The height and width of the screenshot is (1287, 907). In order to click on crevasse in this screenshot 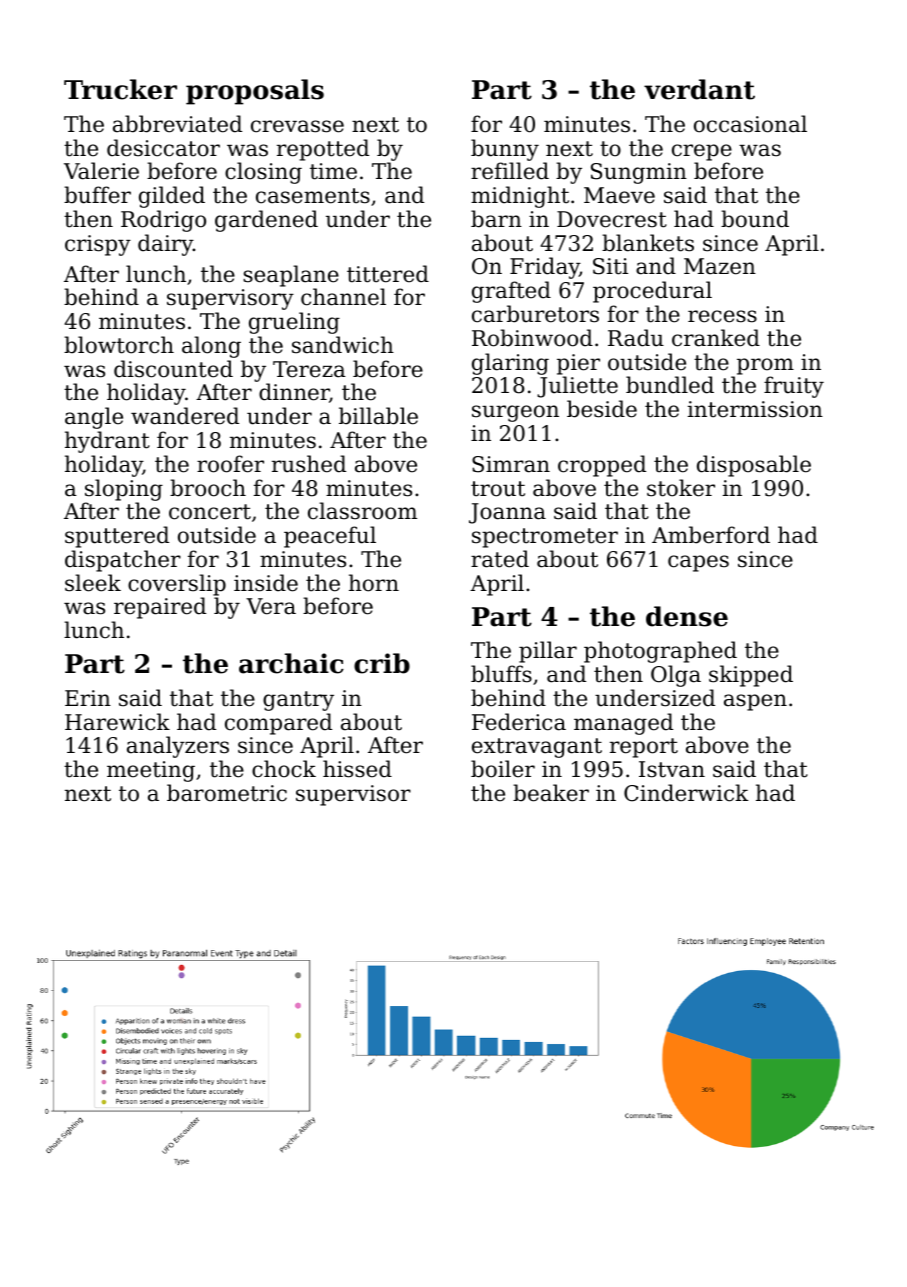, I will do `click(297, 126)`.
